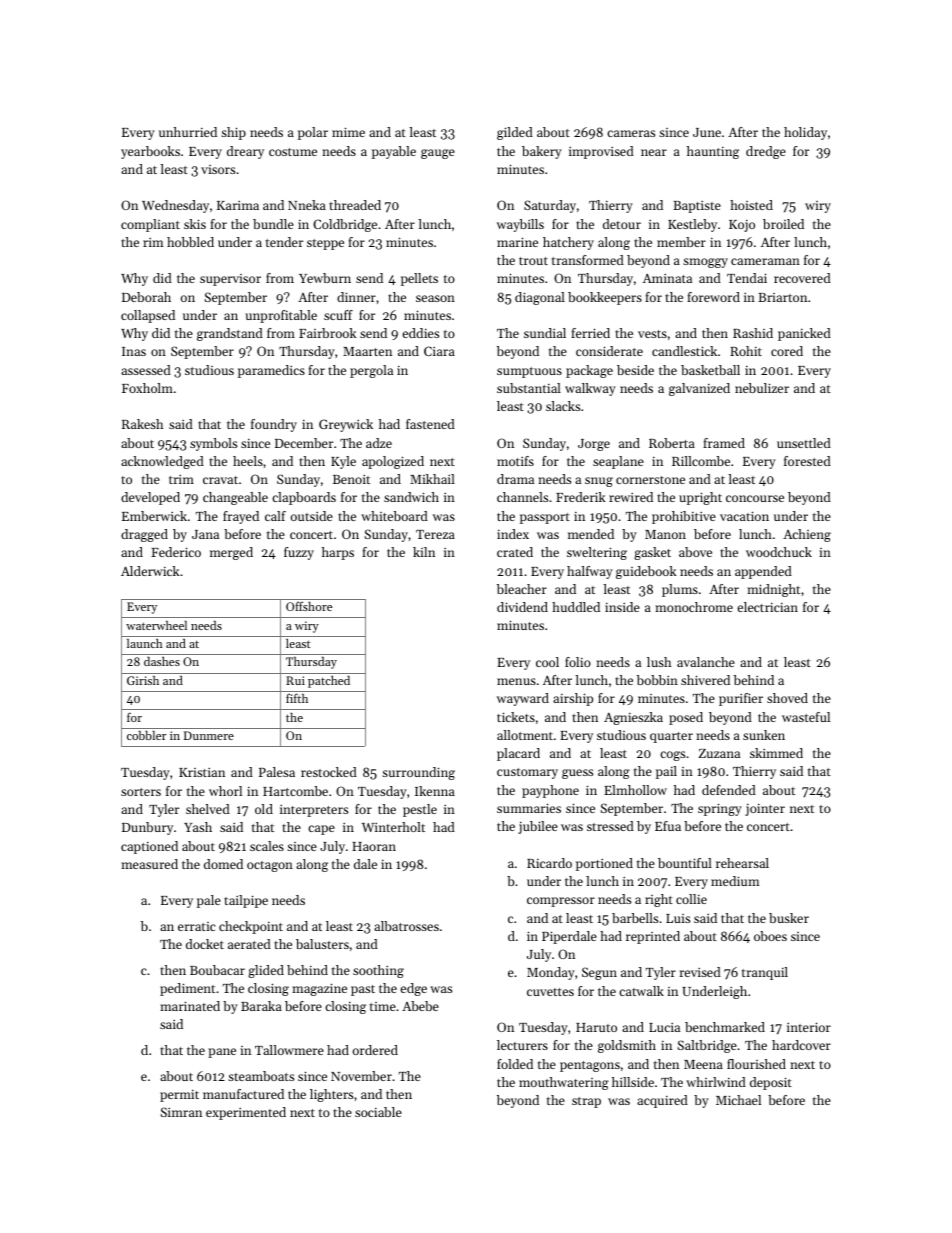  I want to click on tailpipe, so click(246, 901).
